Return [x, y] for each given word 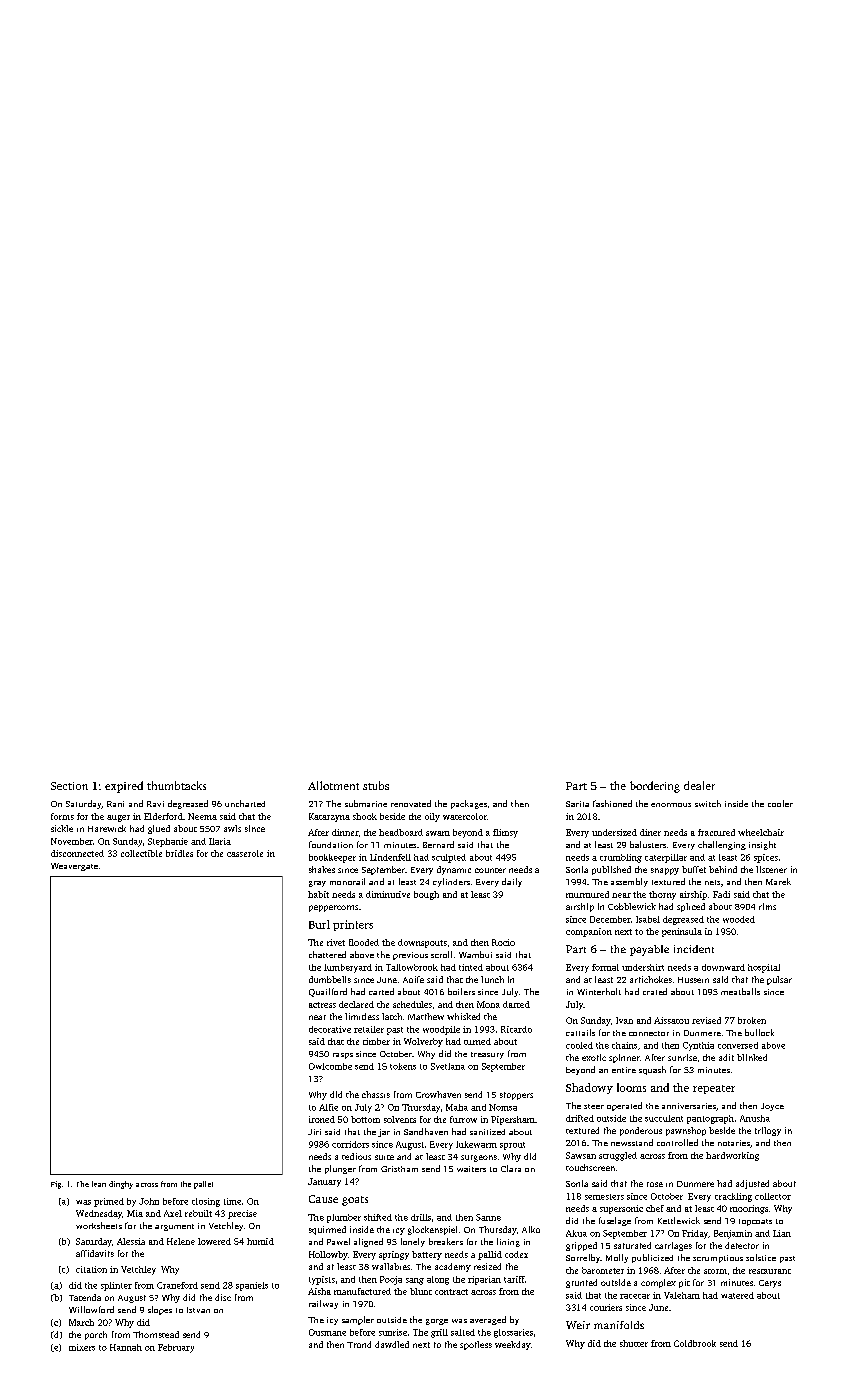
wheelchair [761, 832]
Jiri [314, 1132]
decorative [330, 1029]
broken [752, 1020]
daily [512, 882]
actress [322, 1005]
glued [159, 829]
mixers [82, 1347]
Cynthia [698, 1046]
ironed [322, 1119]
